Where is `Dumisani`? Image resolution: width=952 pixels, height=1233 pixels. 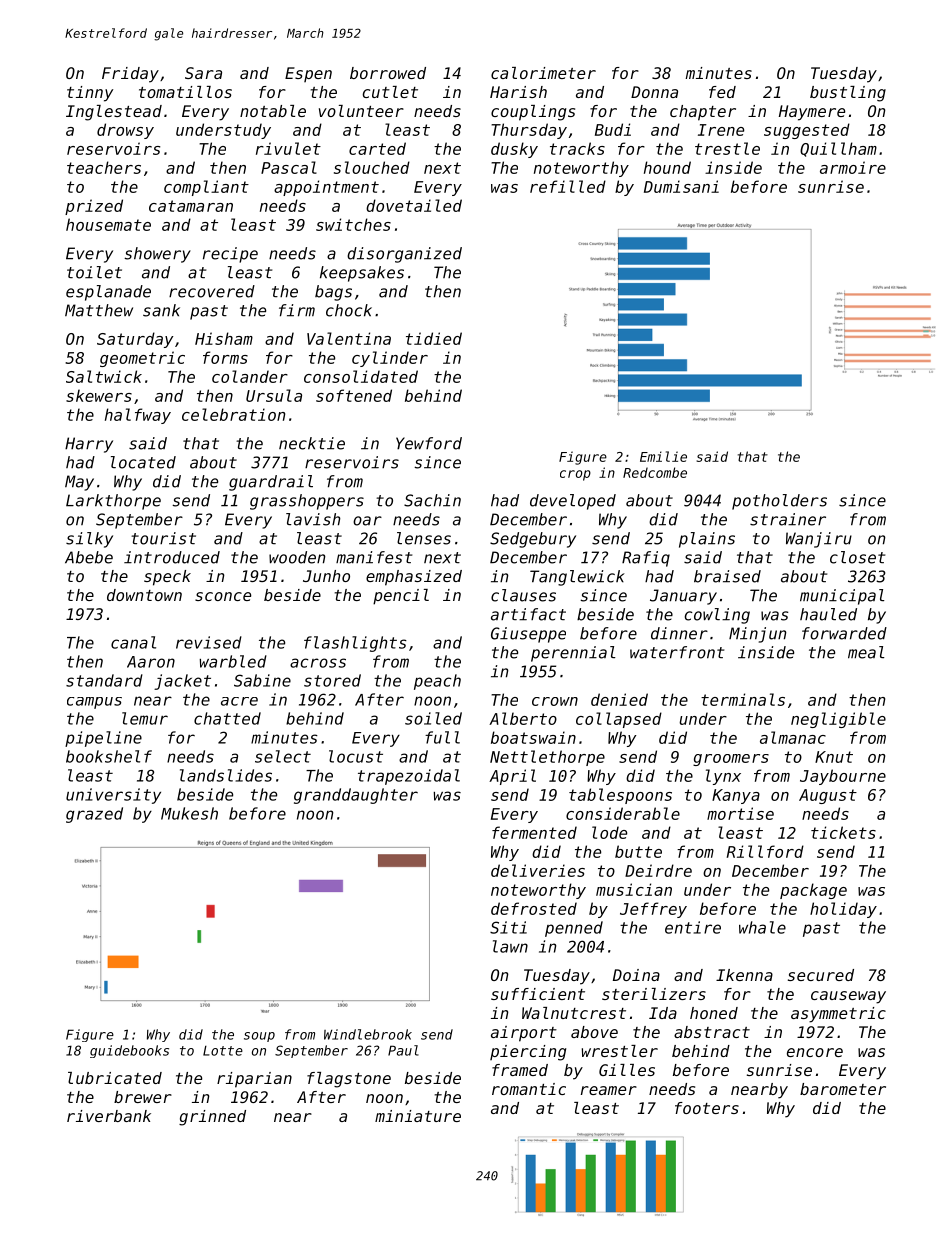 Dumisani is located at coordinates (681, 186).
